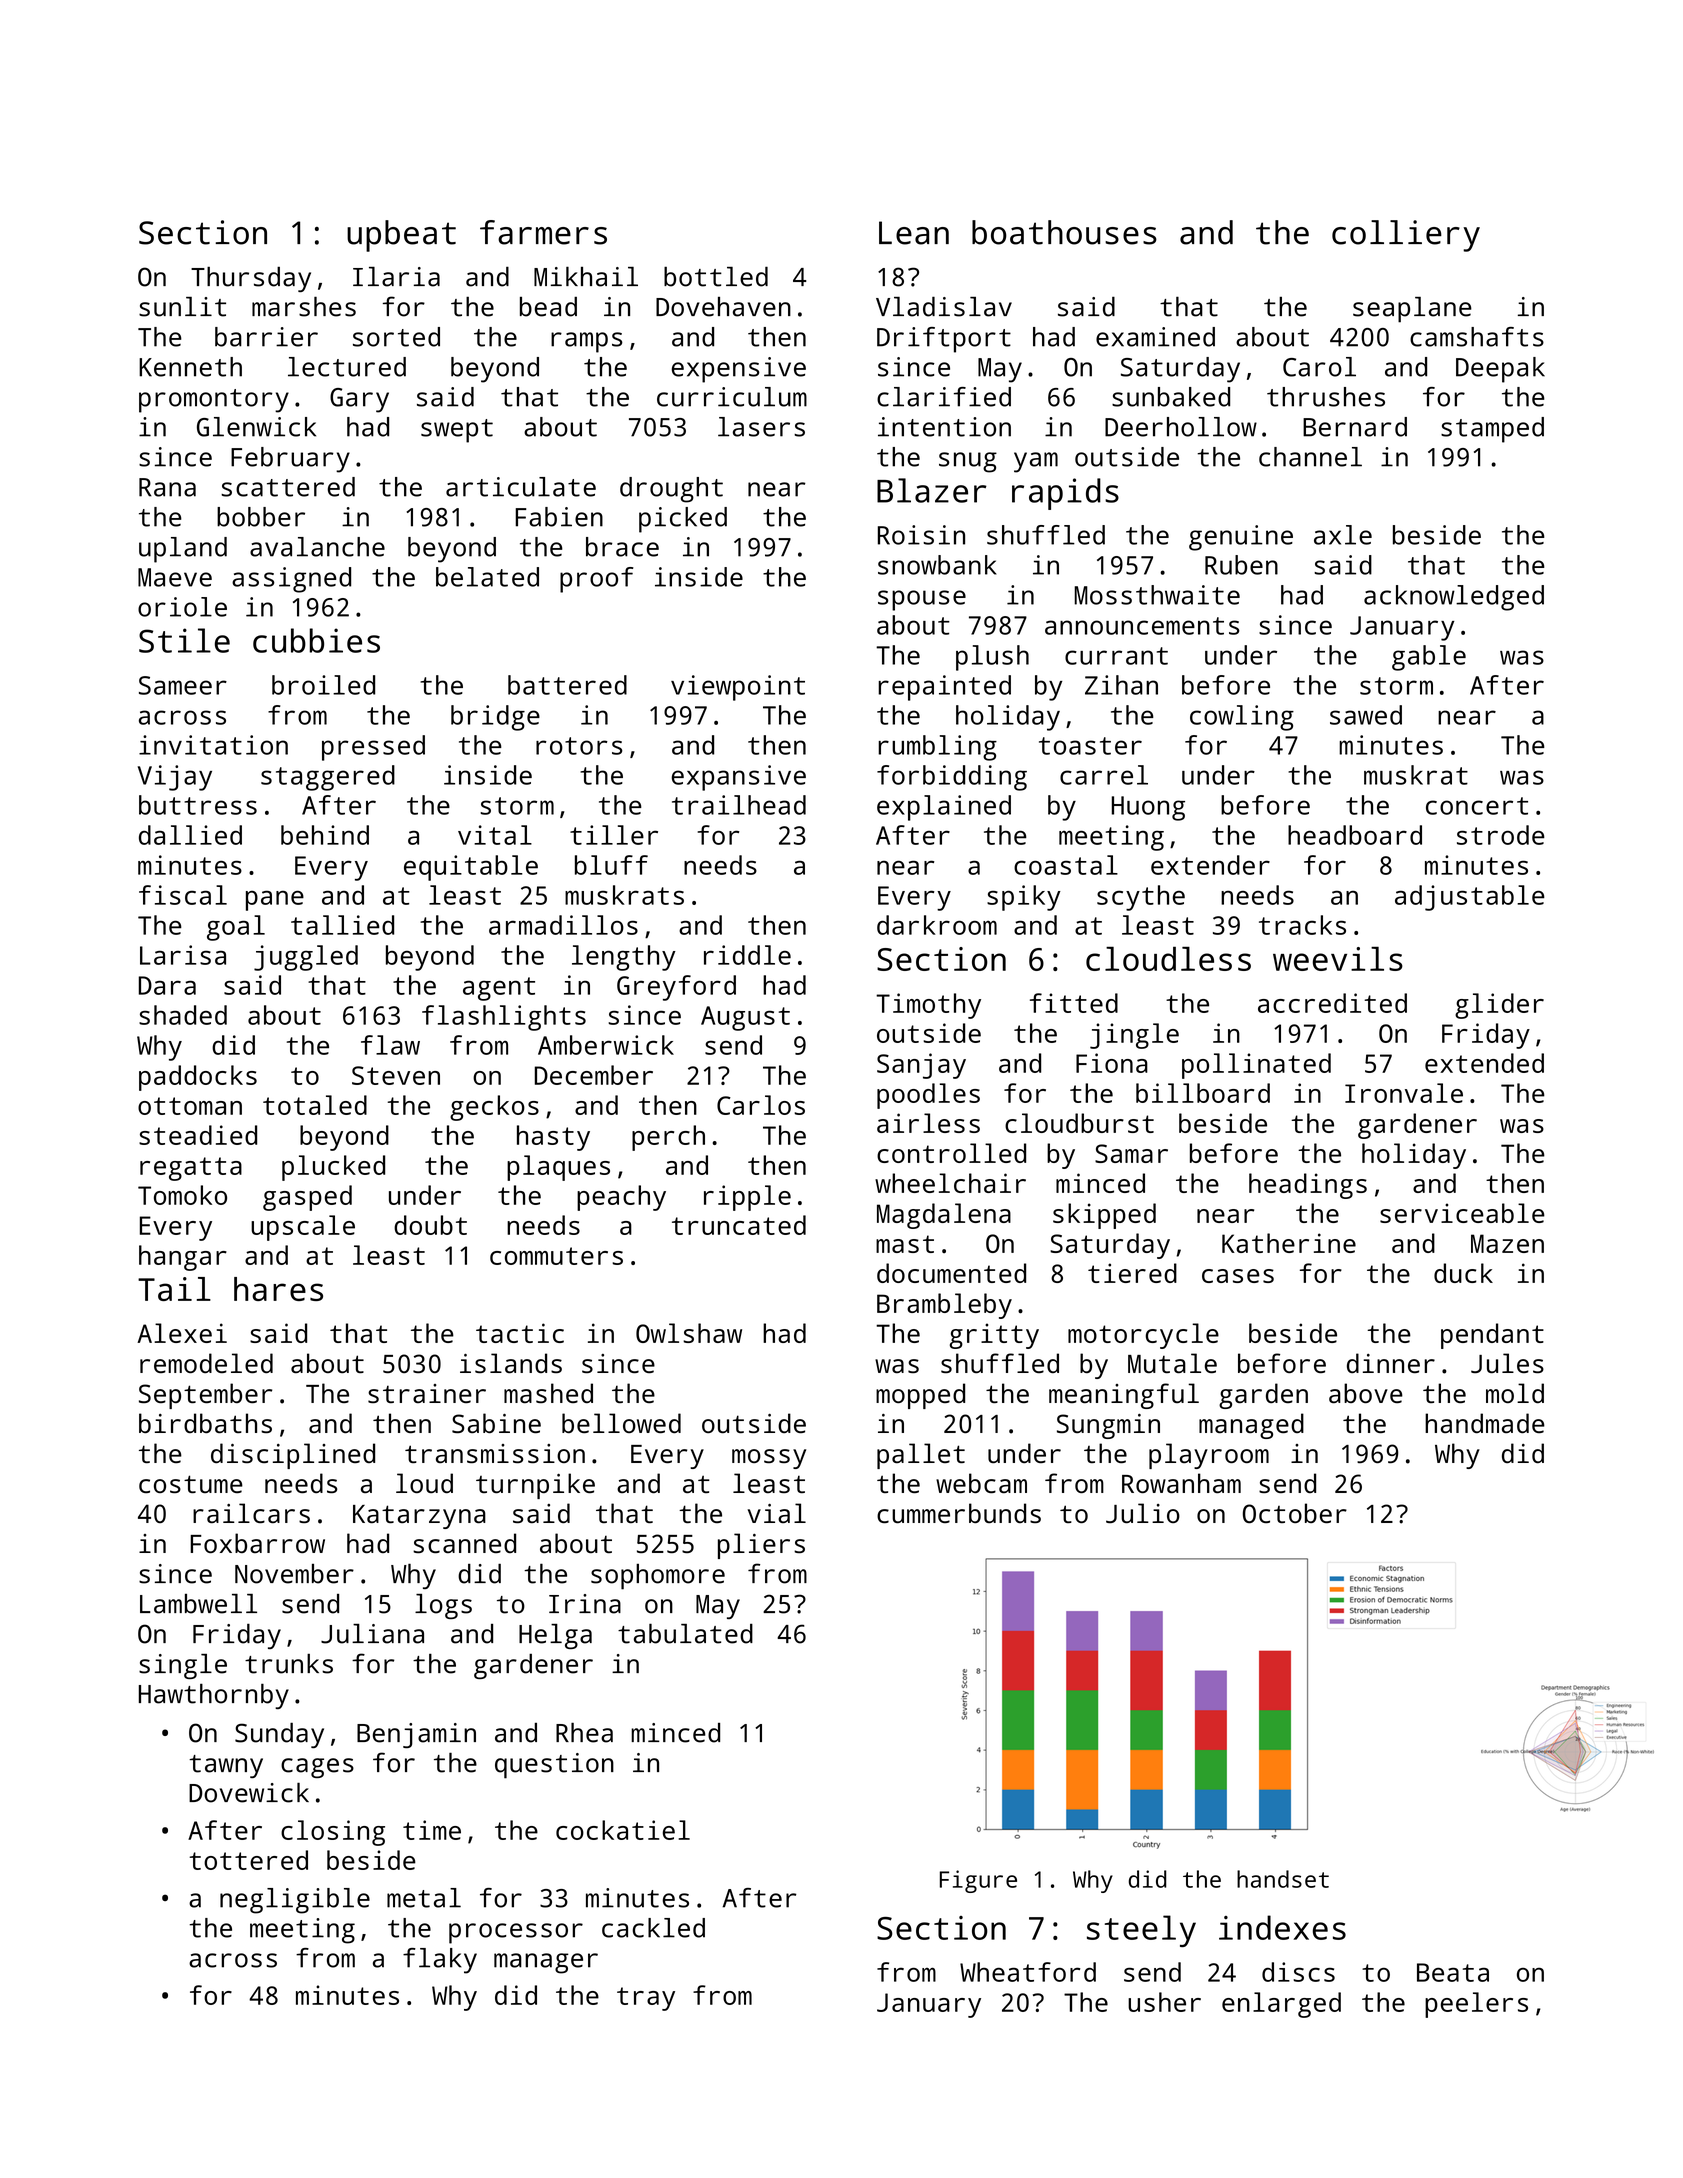 Image resolution: width=1683 pixels, height=2178 pixels. I want to click on Lean, so click(914, 233).
